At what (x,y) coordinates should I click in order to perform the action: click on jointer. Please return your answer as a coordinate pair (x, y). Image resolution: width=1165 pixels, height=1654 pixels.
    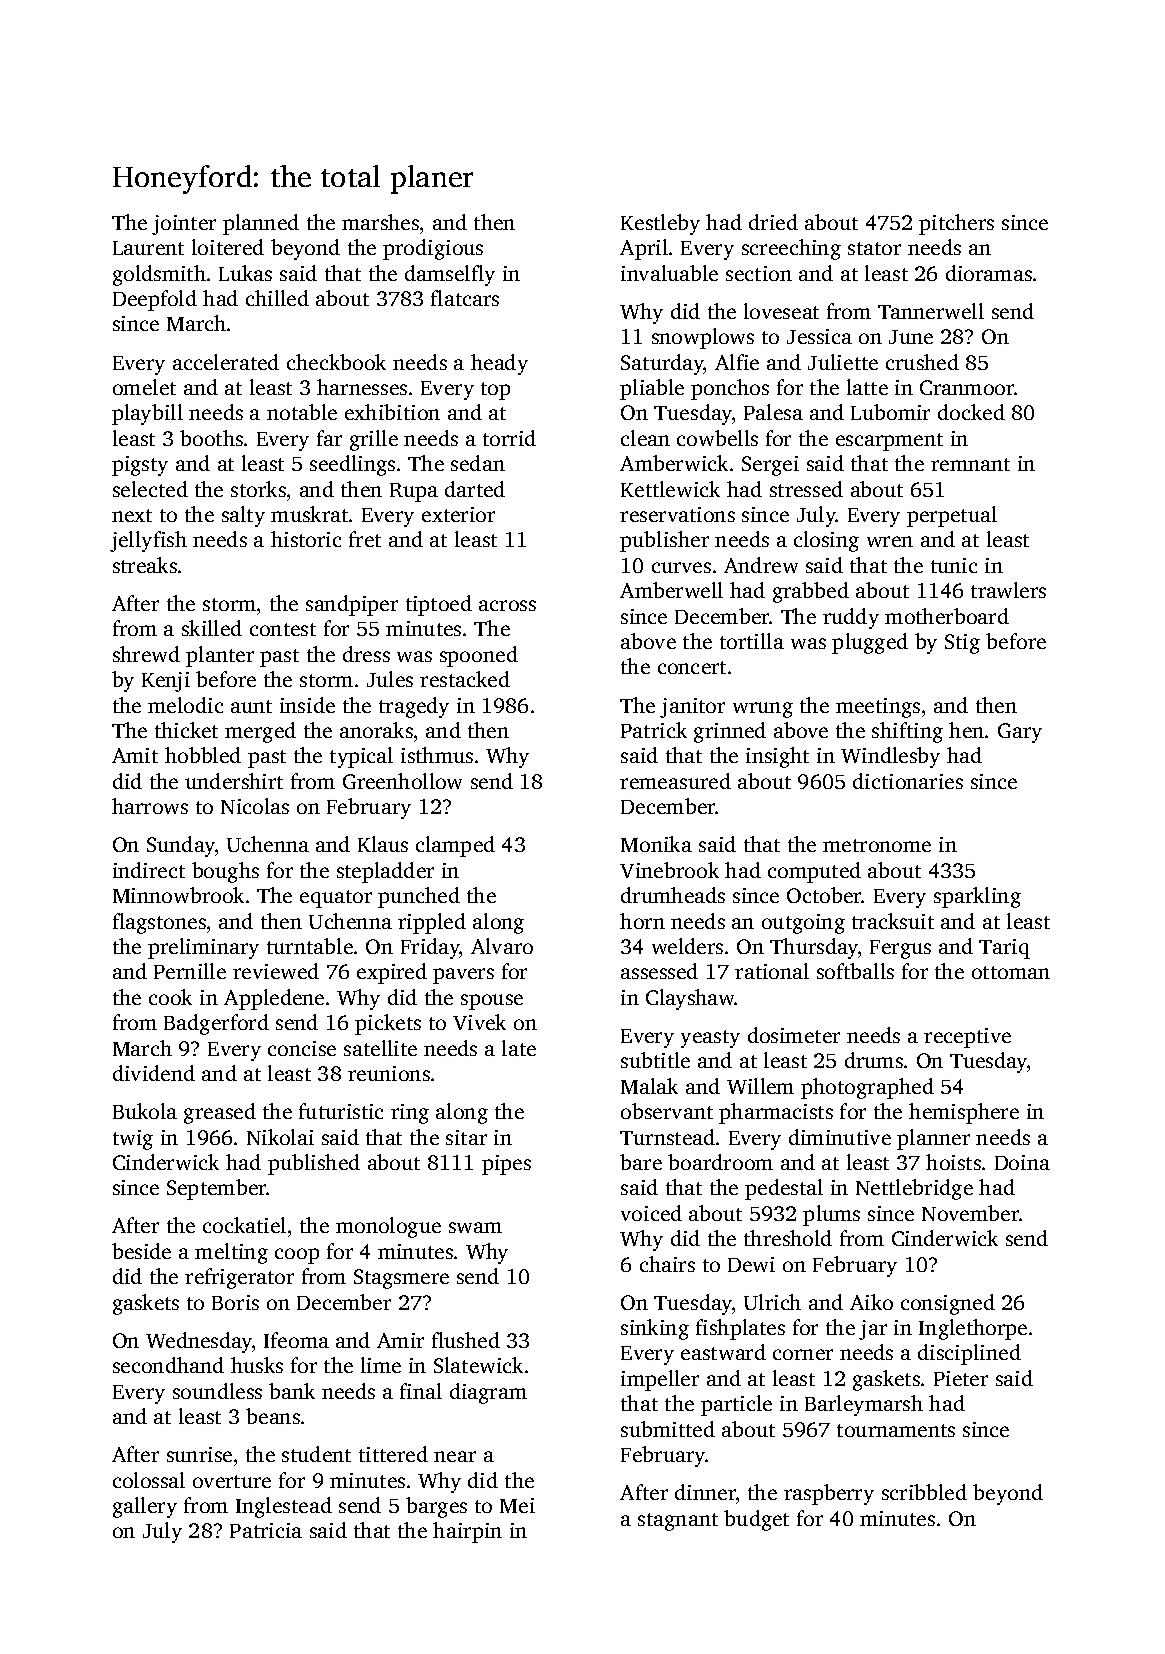
    Looking at the image, I should click on (184, 225).
